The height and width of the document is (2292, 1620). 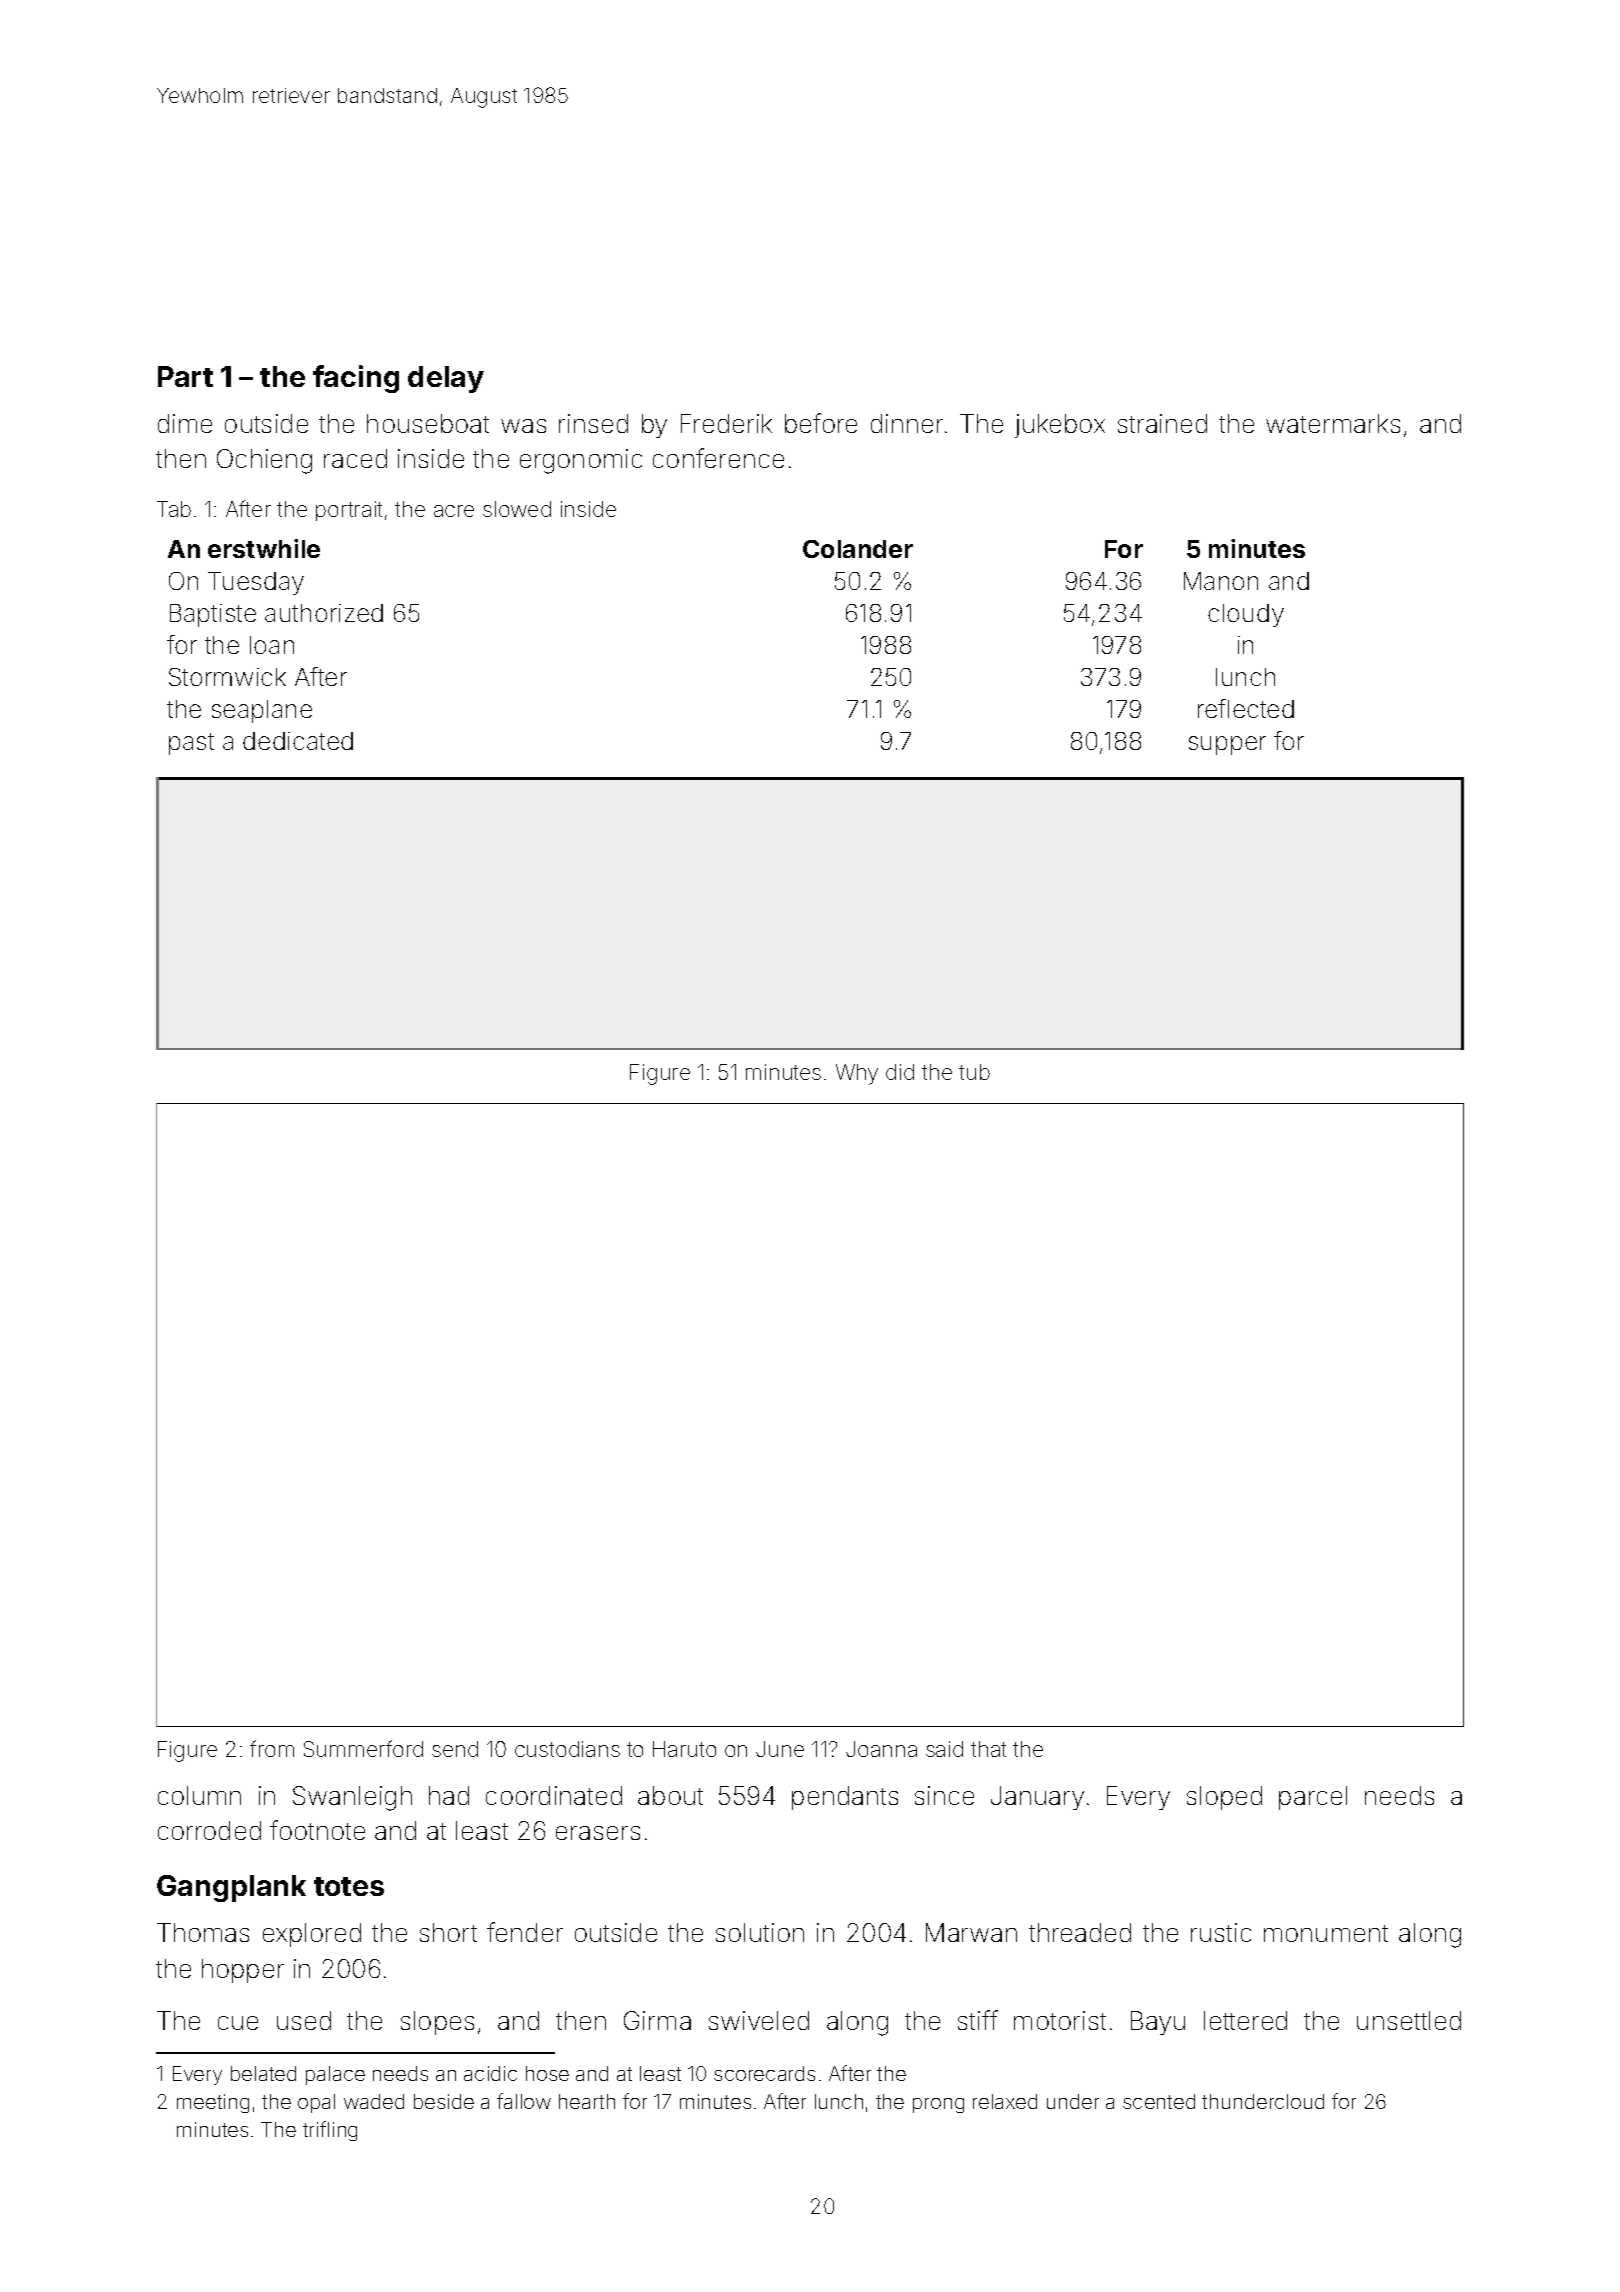 What do you see at coordinates (191, 744) in the document?
I see `past` at bounding box center [191, 744].
